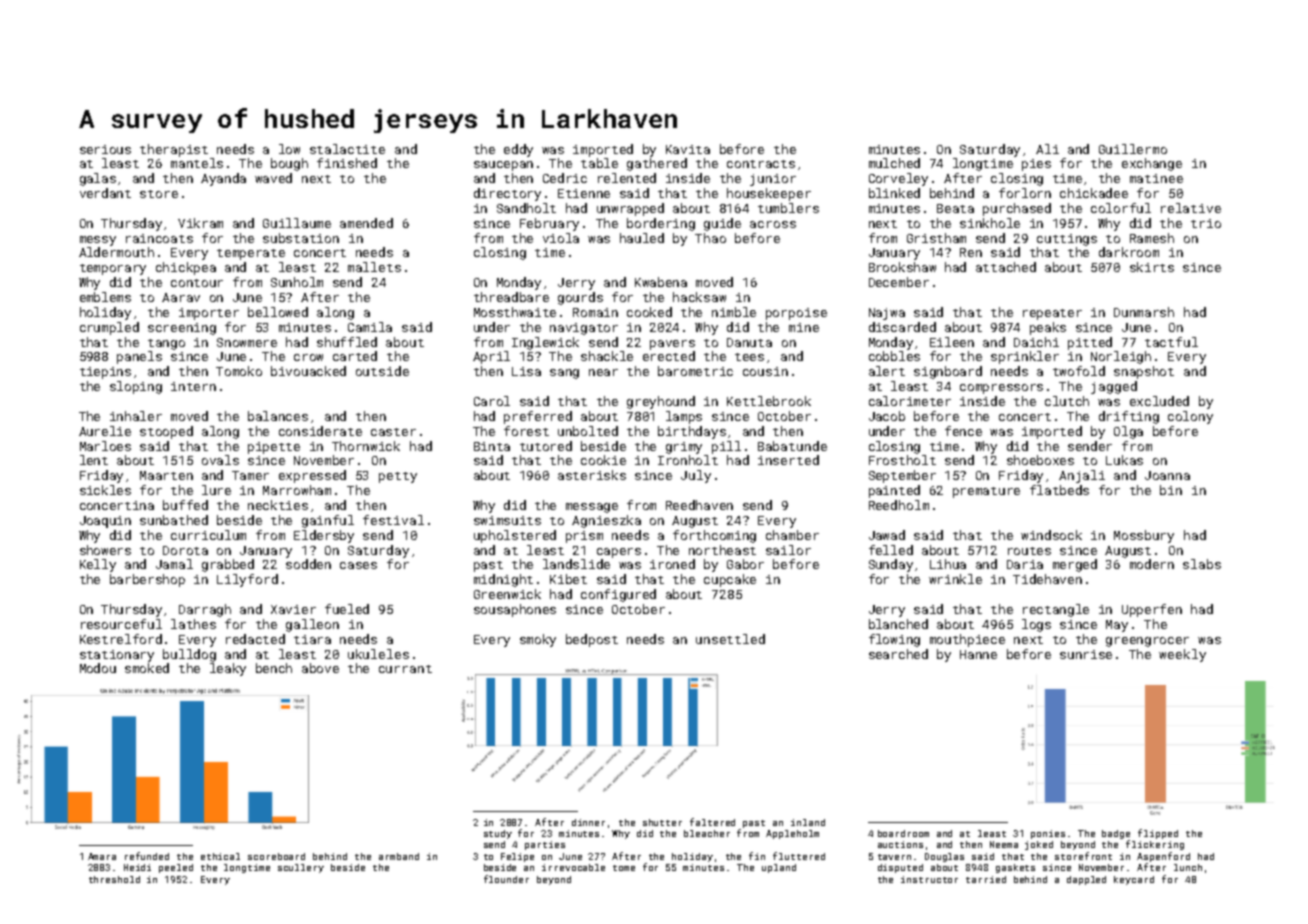 The height and width of the image is (924, 1308). Describe the element at coordinates (1147, 642) in the image. I see `greengrocer` at that location.
